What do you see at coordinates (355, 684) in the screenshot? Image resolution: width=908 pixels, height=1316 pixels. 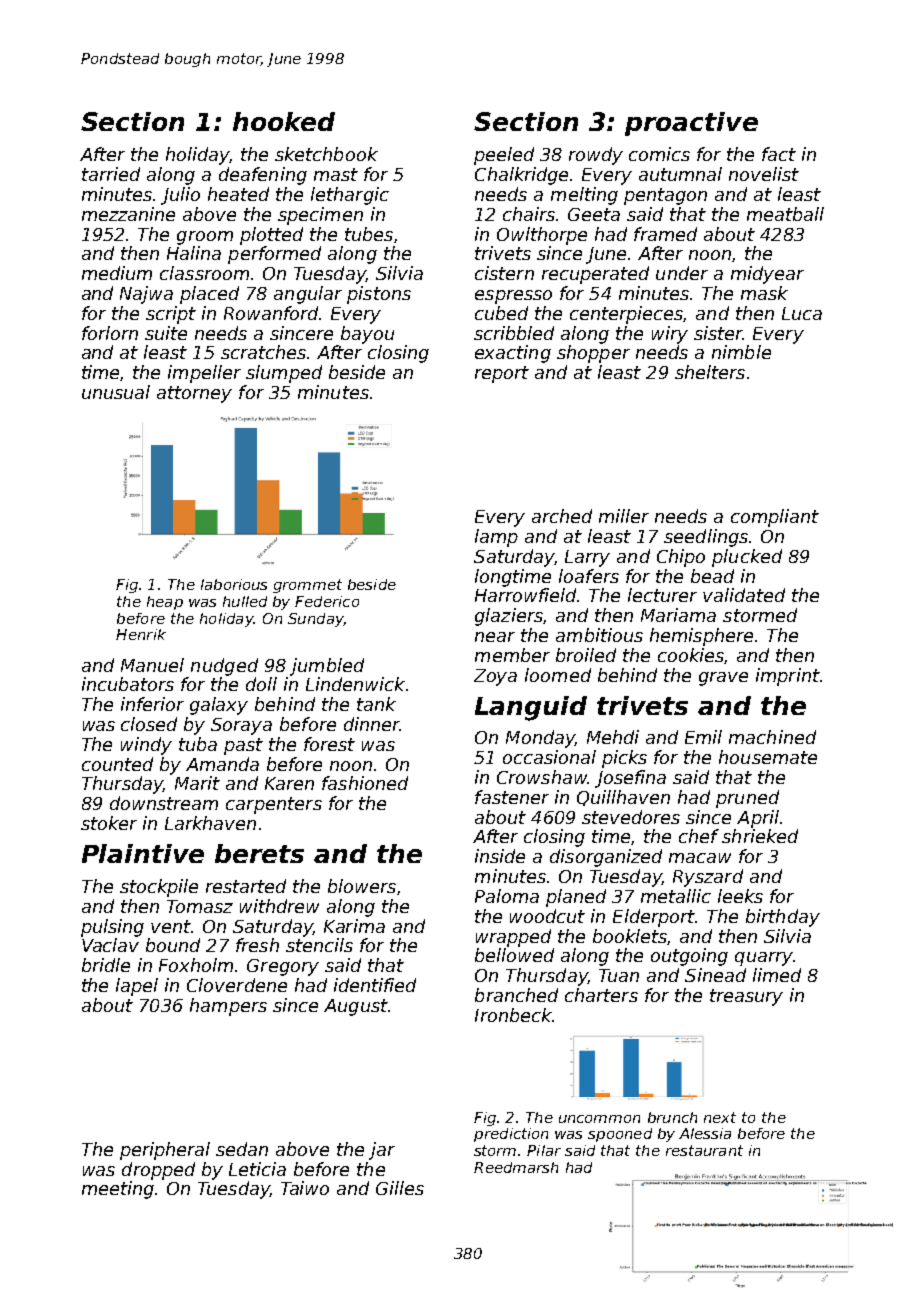 I see `Lindenwick` at bounding box center [355, 684].
